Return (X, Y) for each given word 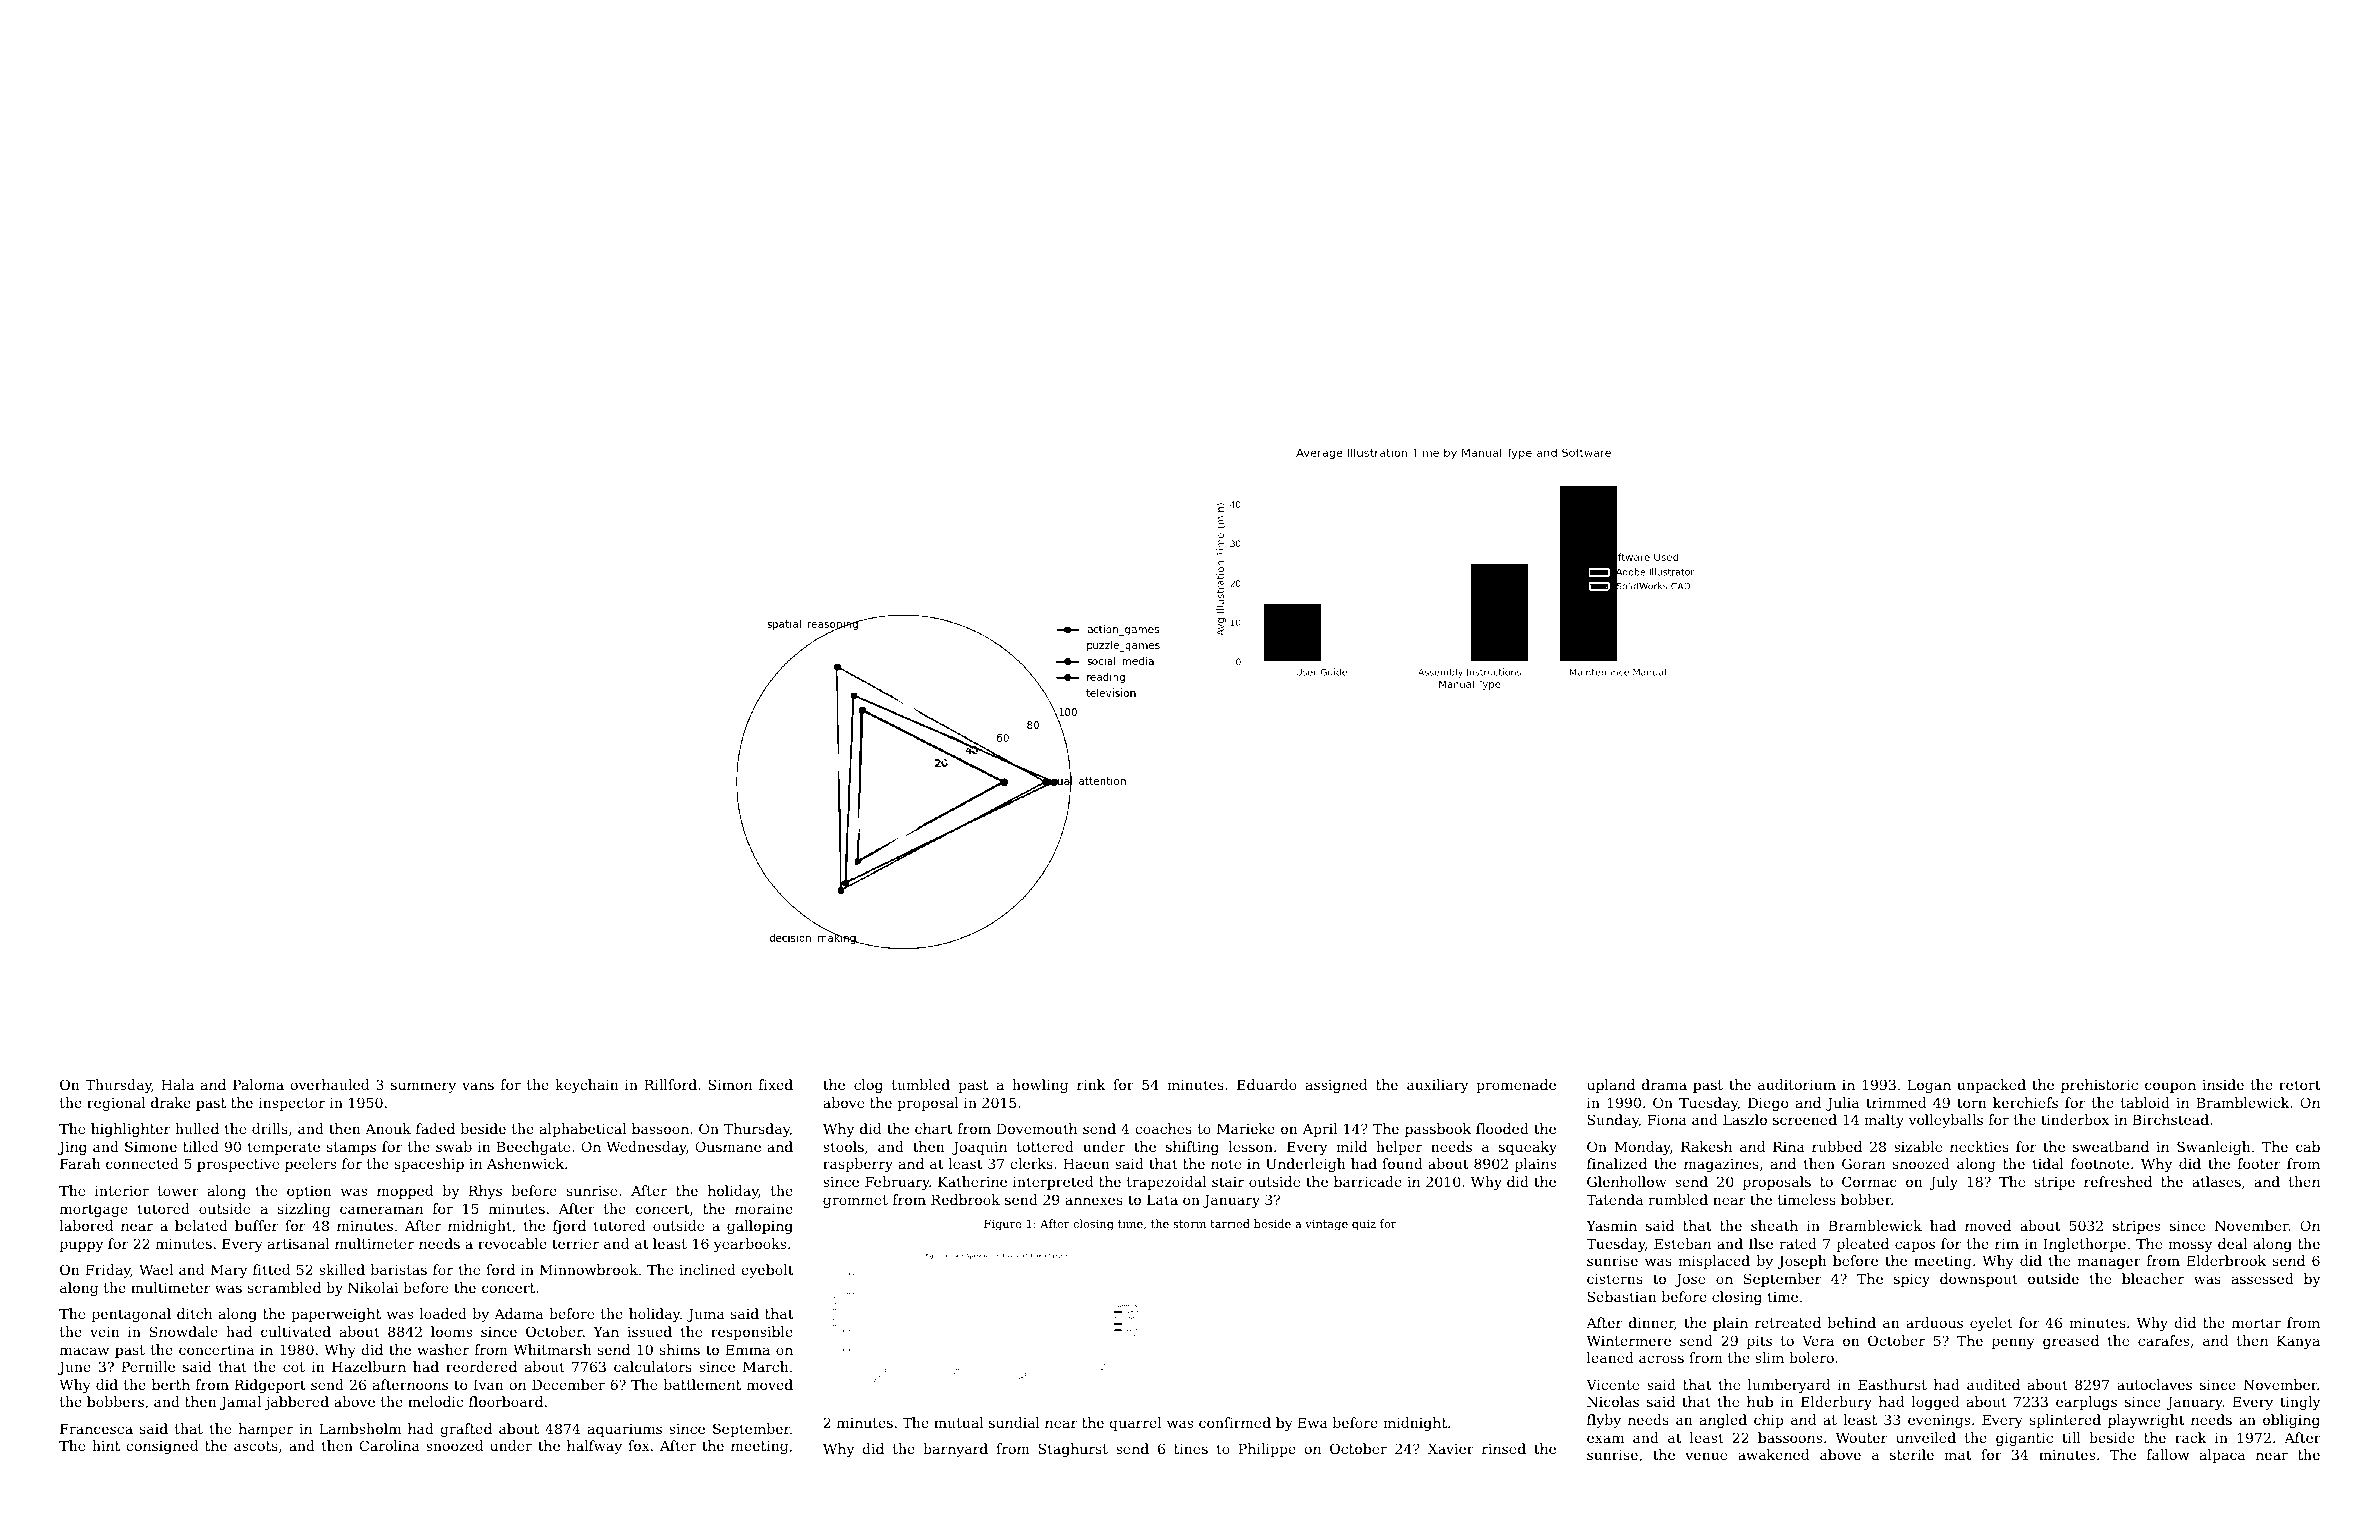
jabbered (296, 1403)
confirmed (1235, 1422)
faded (435, 1128)
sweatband (2111, 1146)
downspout (1979, 1280)
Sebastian (1622, 1296)
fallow (2168, 1454)
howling (1040, 1086)
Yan (606, 1331)
